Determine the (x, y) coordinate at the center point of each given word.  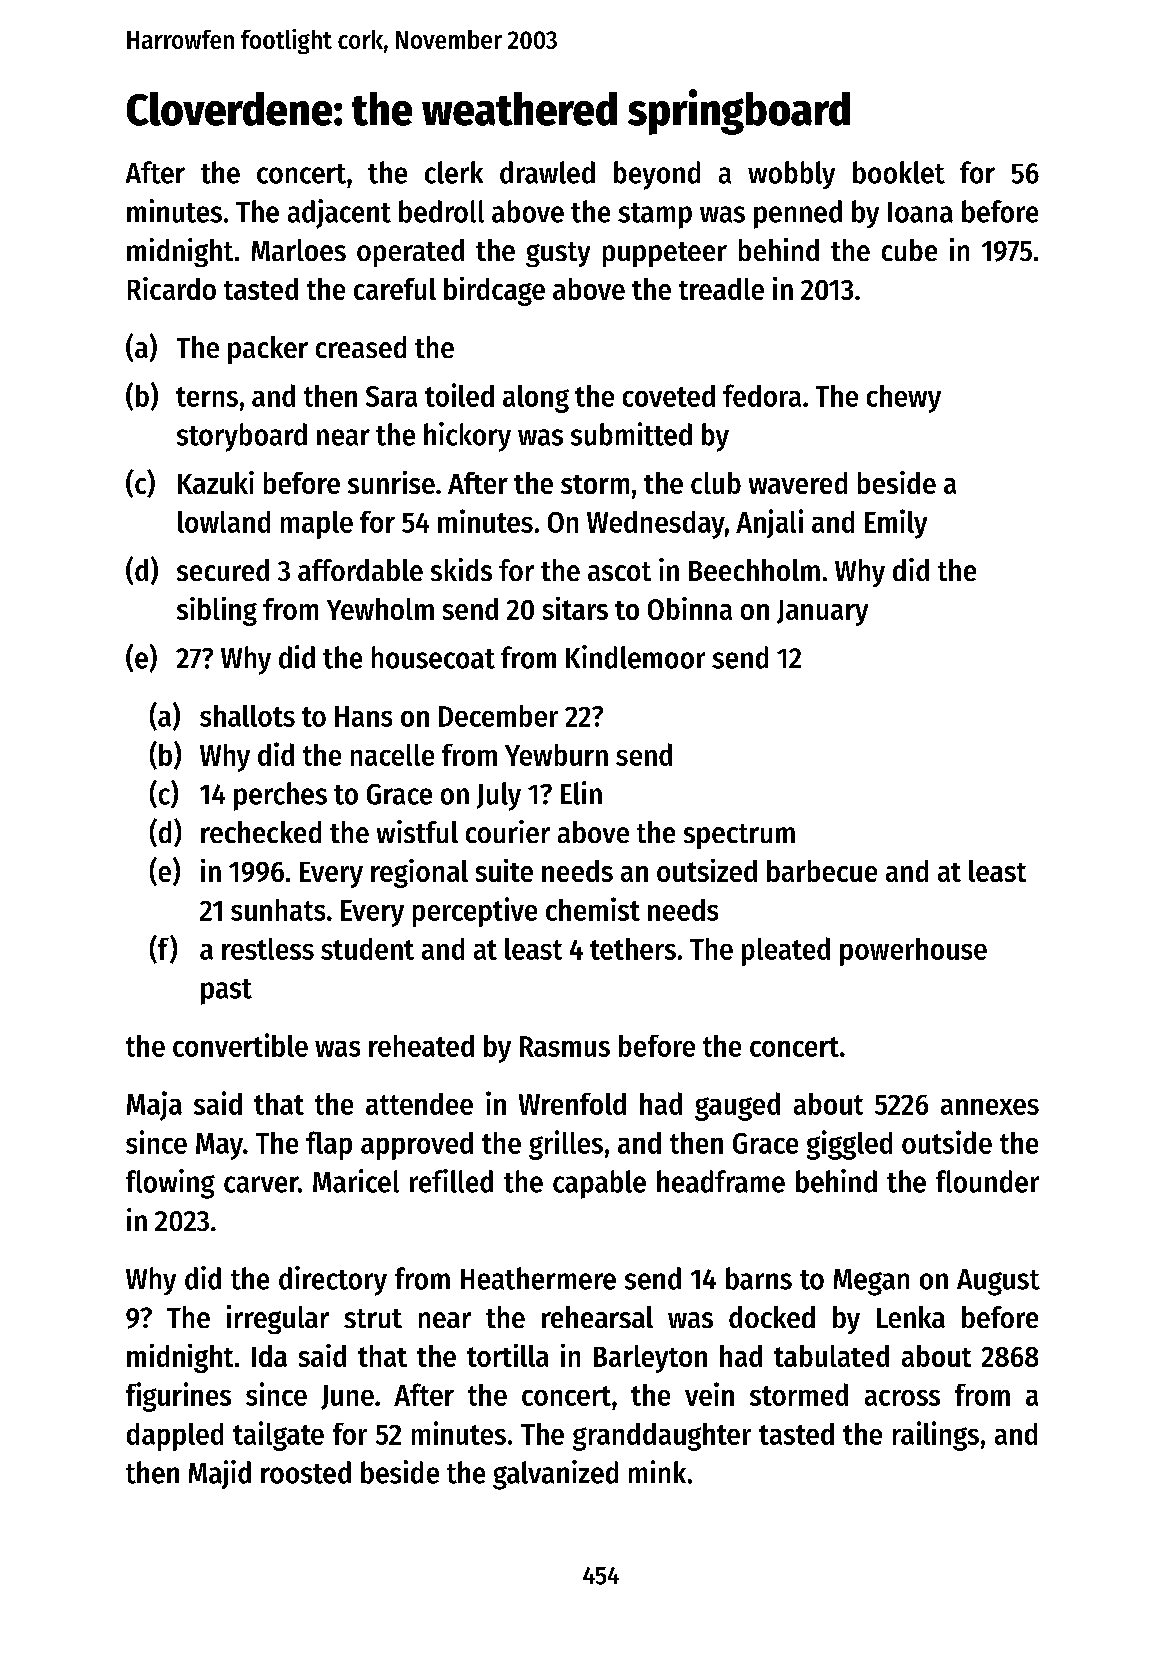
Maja (154, 1106)
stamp (655, 216)
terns (207, 397)
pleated (786, 951)
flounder (987, 1181)
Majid (220, 1474)
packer (268, 350)
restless (268, 949)
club (716, 483)
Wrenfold (572, 1104)
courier (508, 831)
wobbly (791, 175)
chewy (904, 399)
